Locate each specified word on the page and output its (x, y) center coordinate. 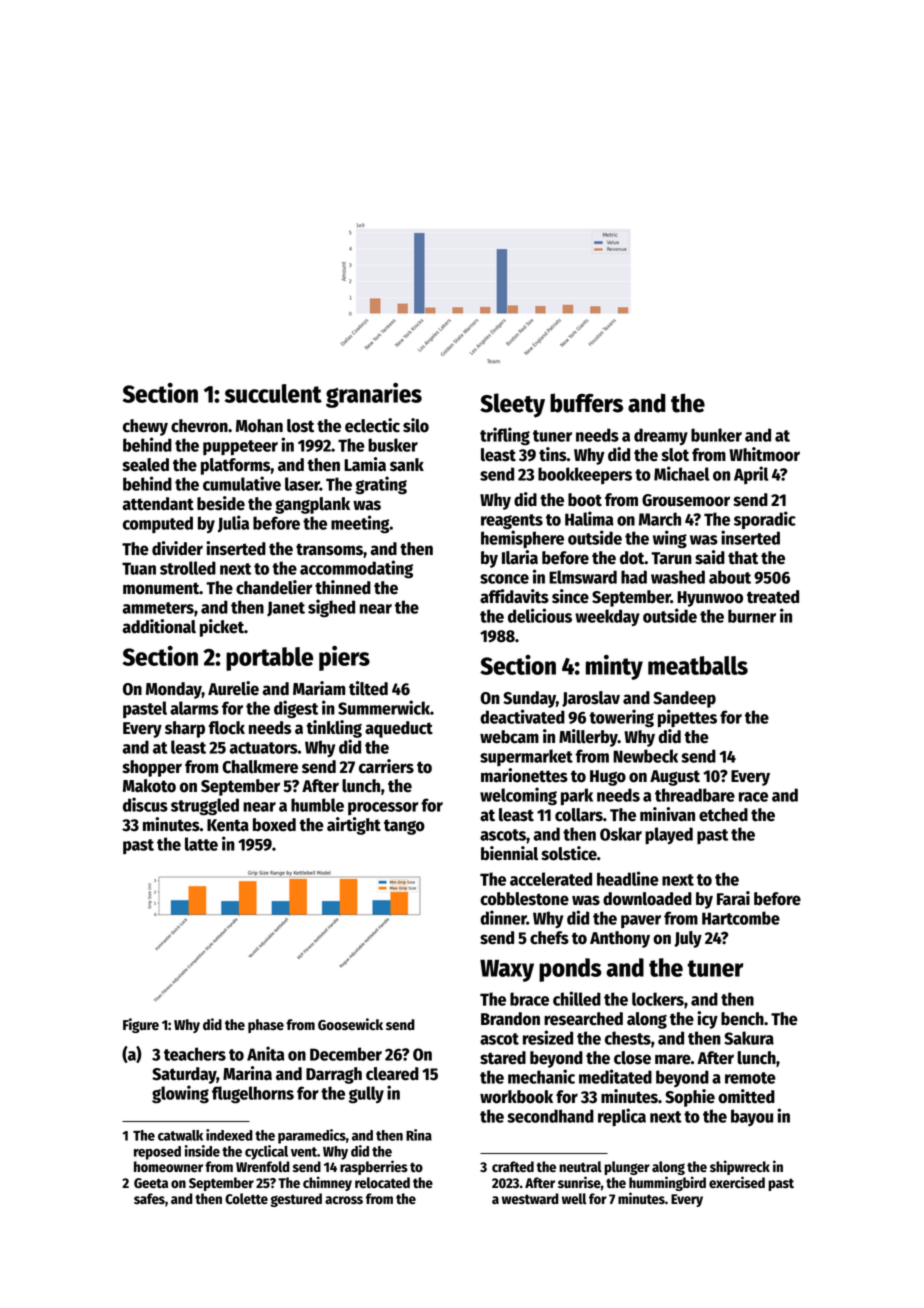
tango (404, 827)
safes (149, 1198)
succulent (273, 393)
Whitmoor (764, 454)
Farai (733, 898)
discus (145, 804)
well (574, 1198)
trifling (505, 436)
